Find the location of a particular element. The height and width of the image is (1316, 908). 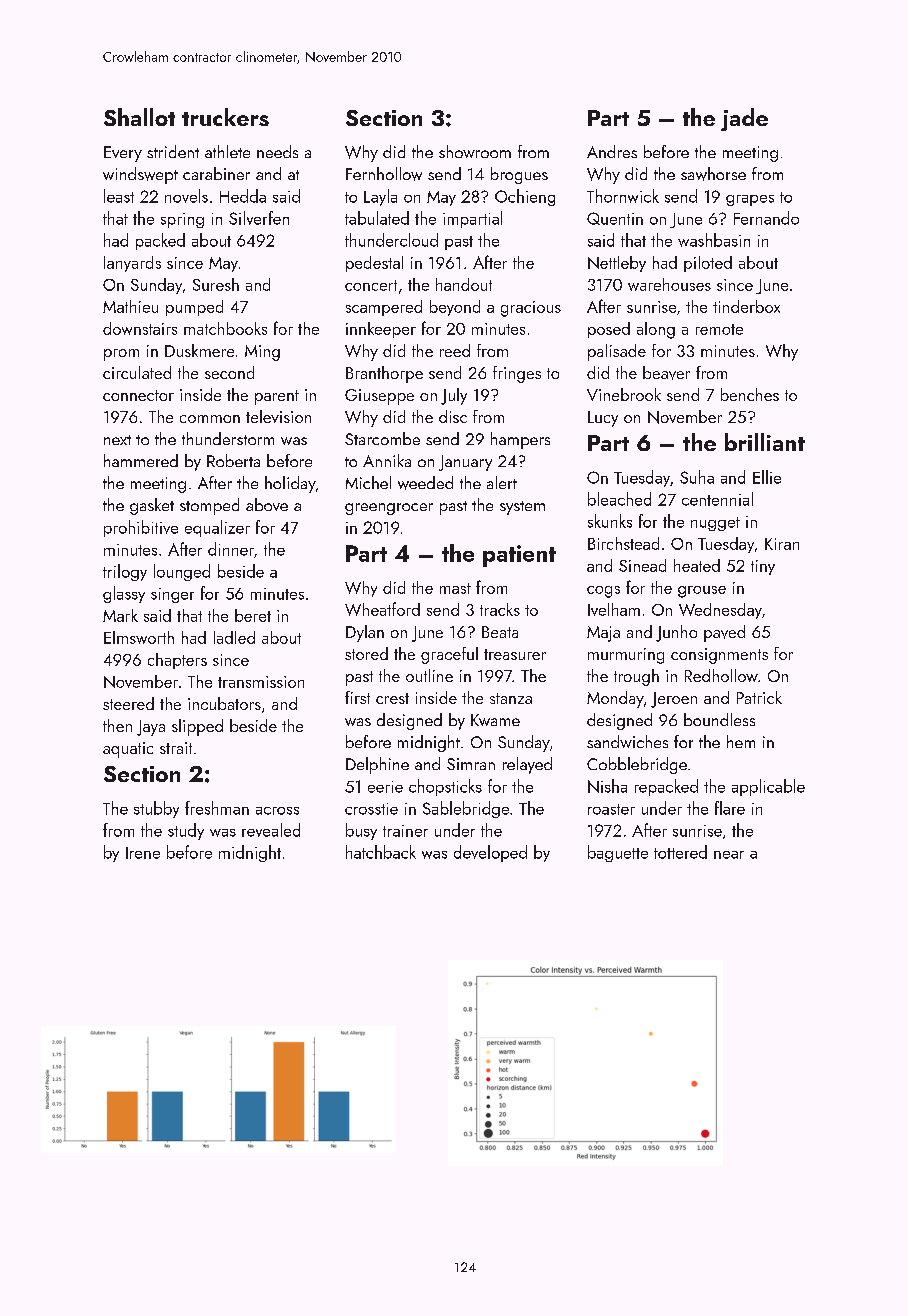

Beata is located at coordinates (500, 632).
